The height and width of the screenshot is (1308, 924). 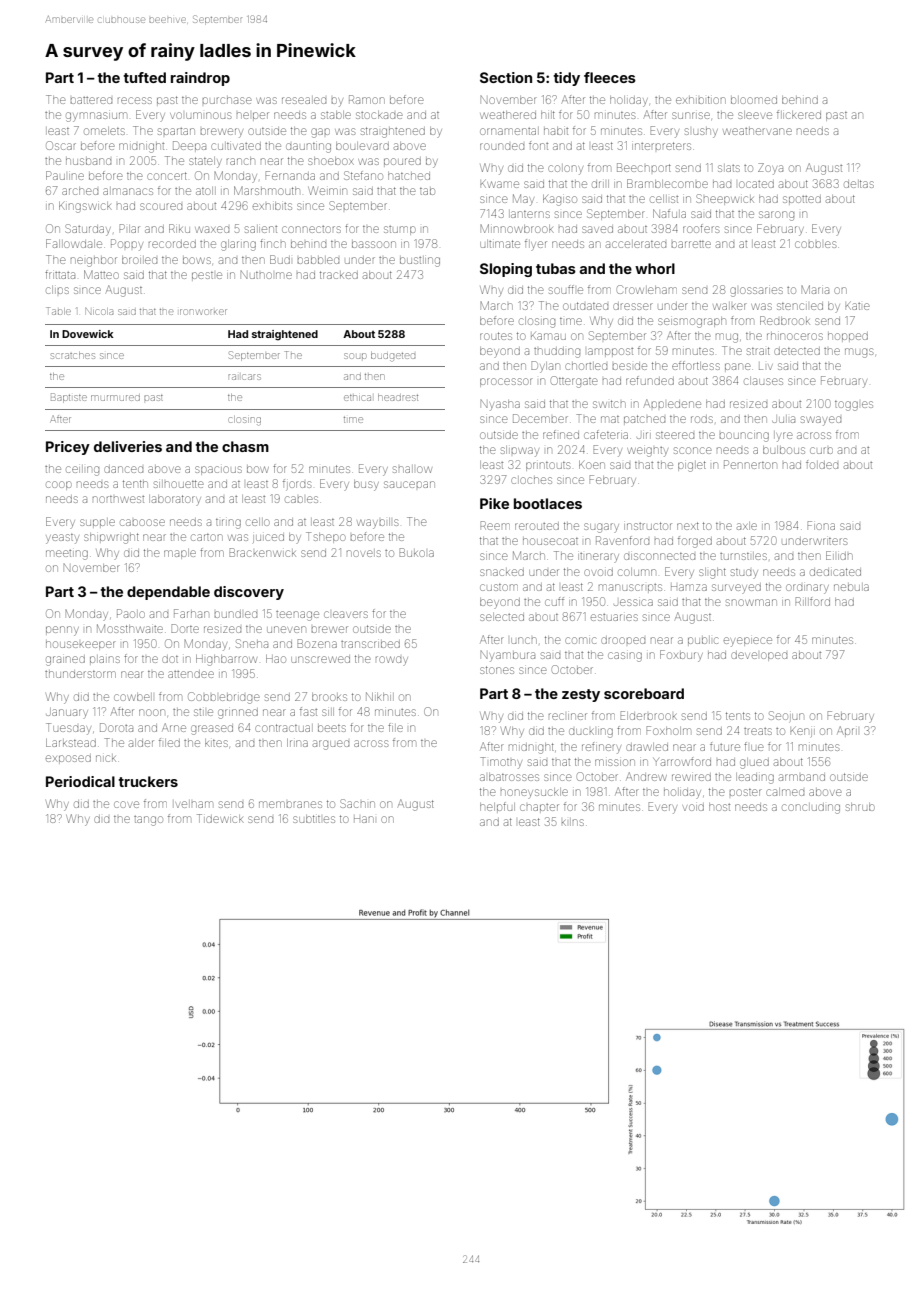 I want to click on bustling, so click(x=420, y=262).
